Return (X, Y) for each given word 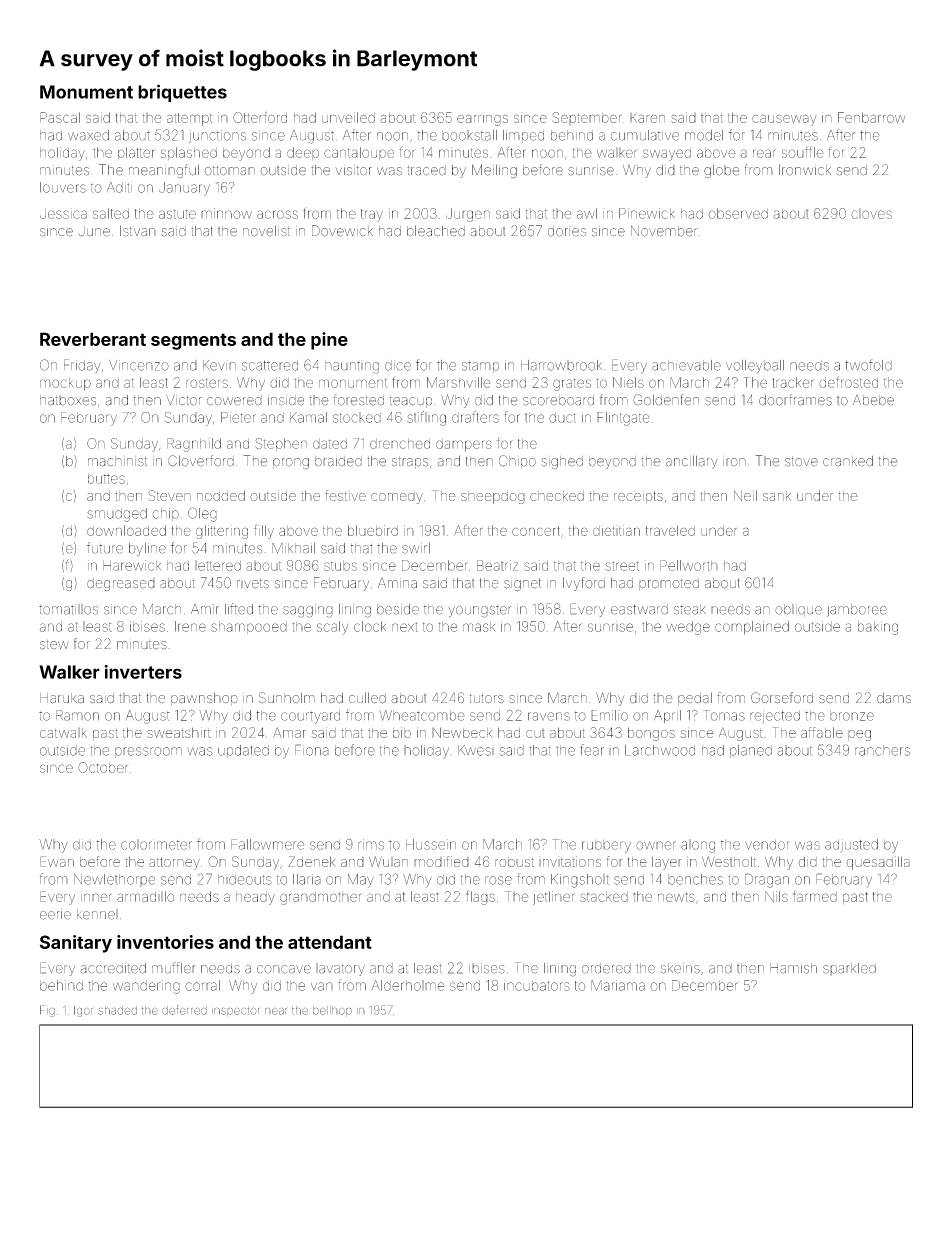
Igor (83, 1011)
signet (522, 585)
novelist (266, 231)
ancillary (692, 462)
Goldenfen (666, 400)
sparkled (849, 969)
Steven (170, 495)
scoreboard (558, 400)
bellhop (332, 1011)
